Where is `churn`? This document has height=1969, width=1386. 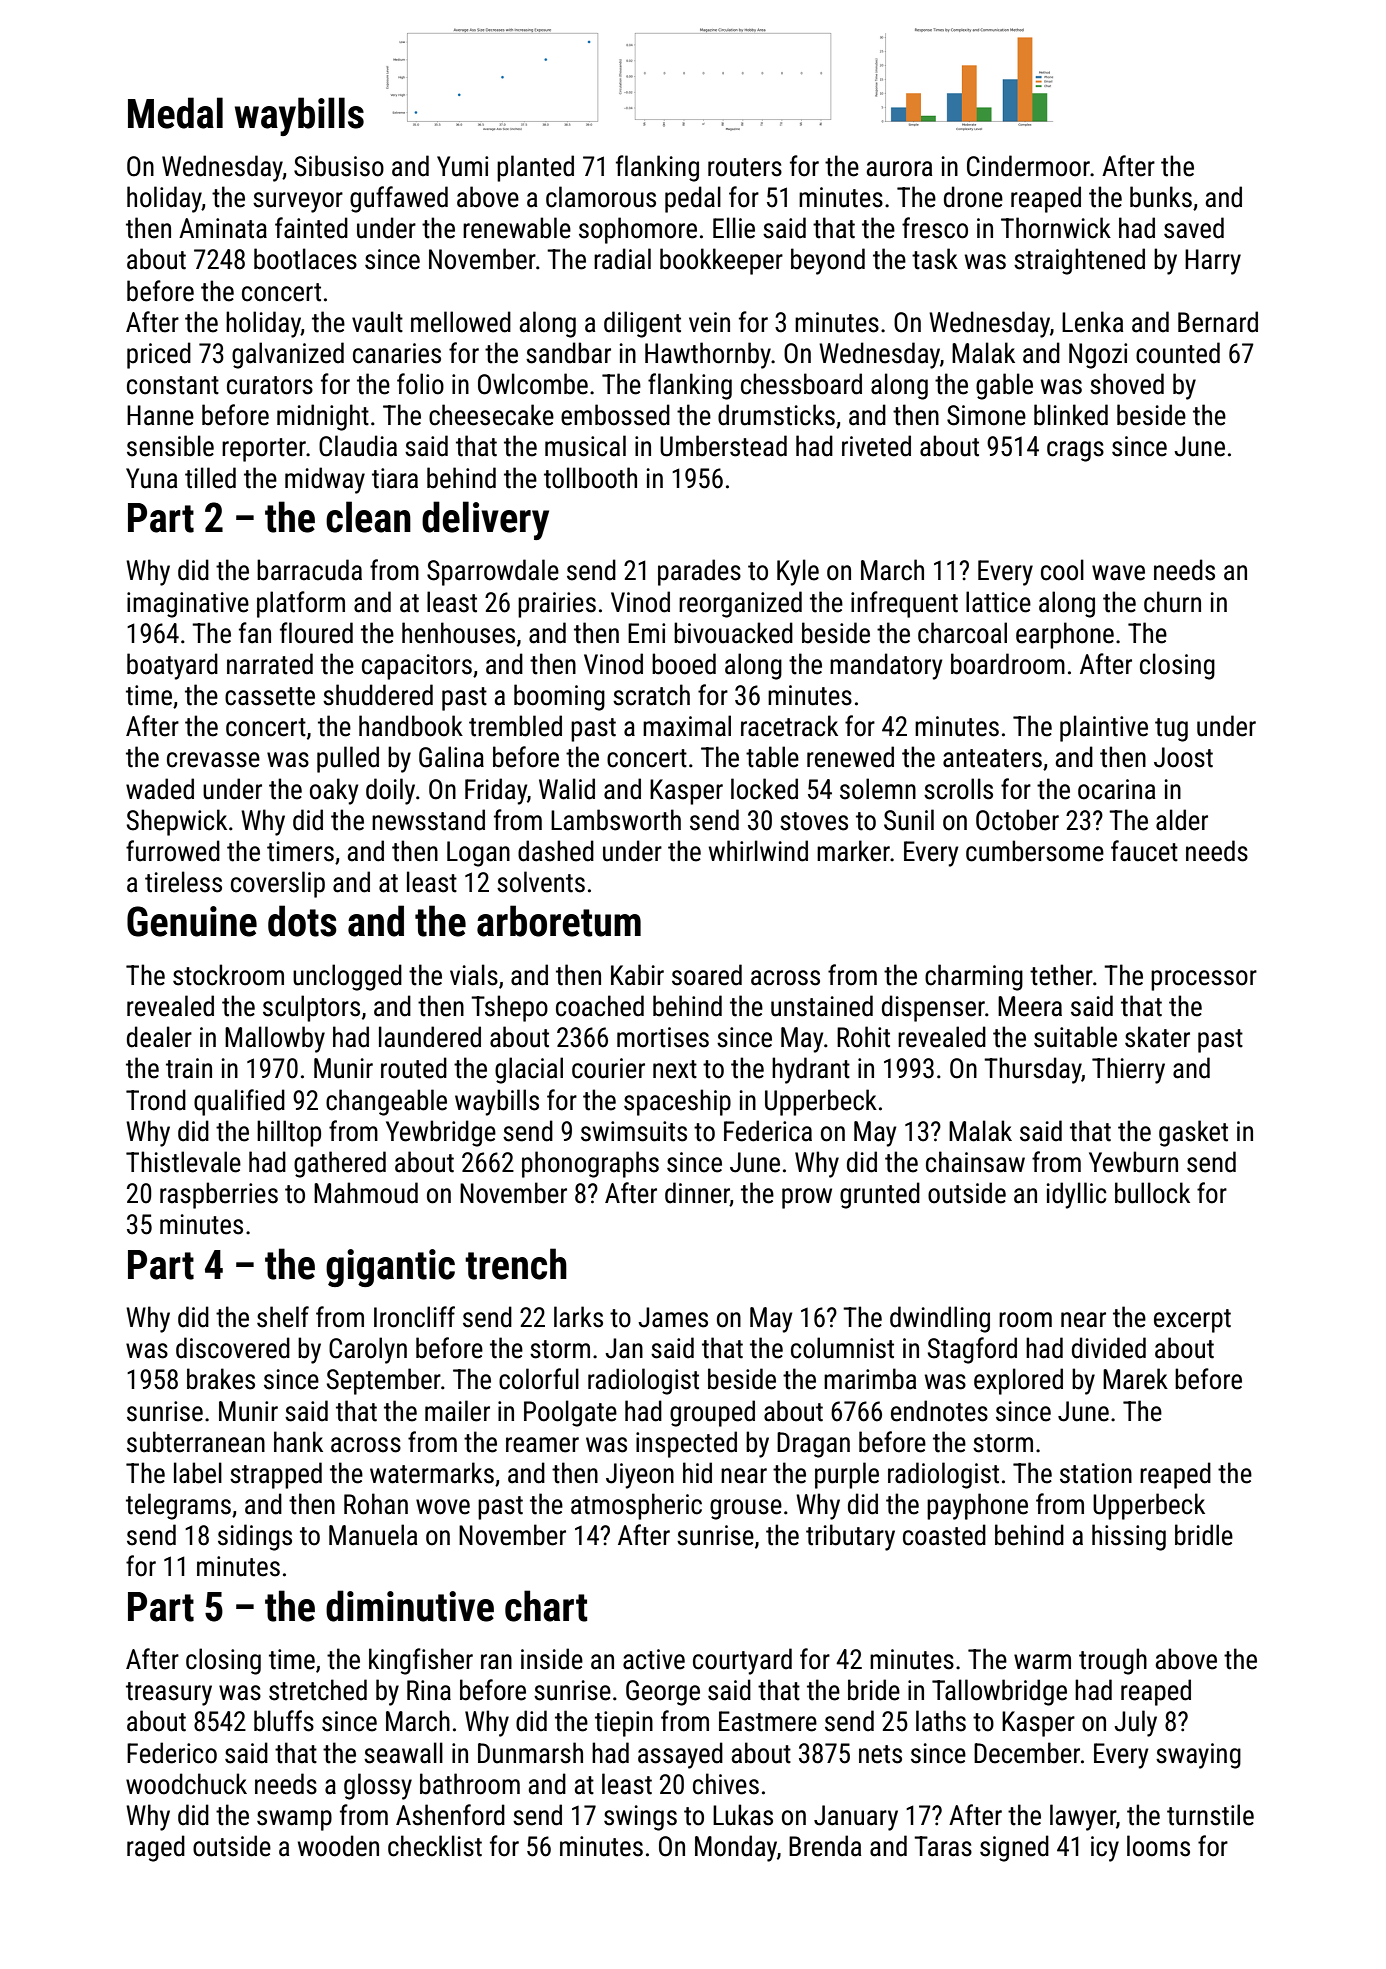 churn is located at coordinates (1172, 602).
